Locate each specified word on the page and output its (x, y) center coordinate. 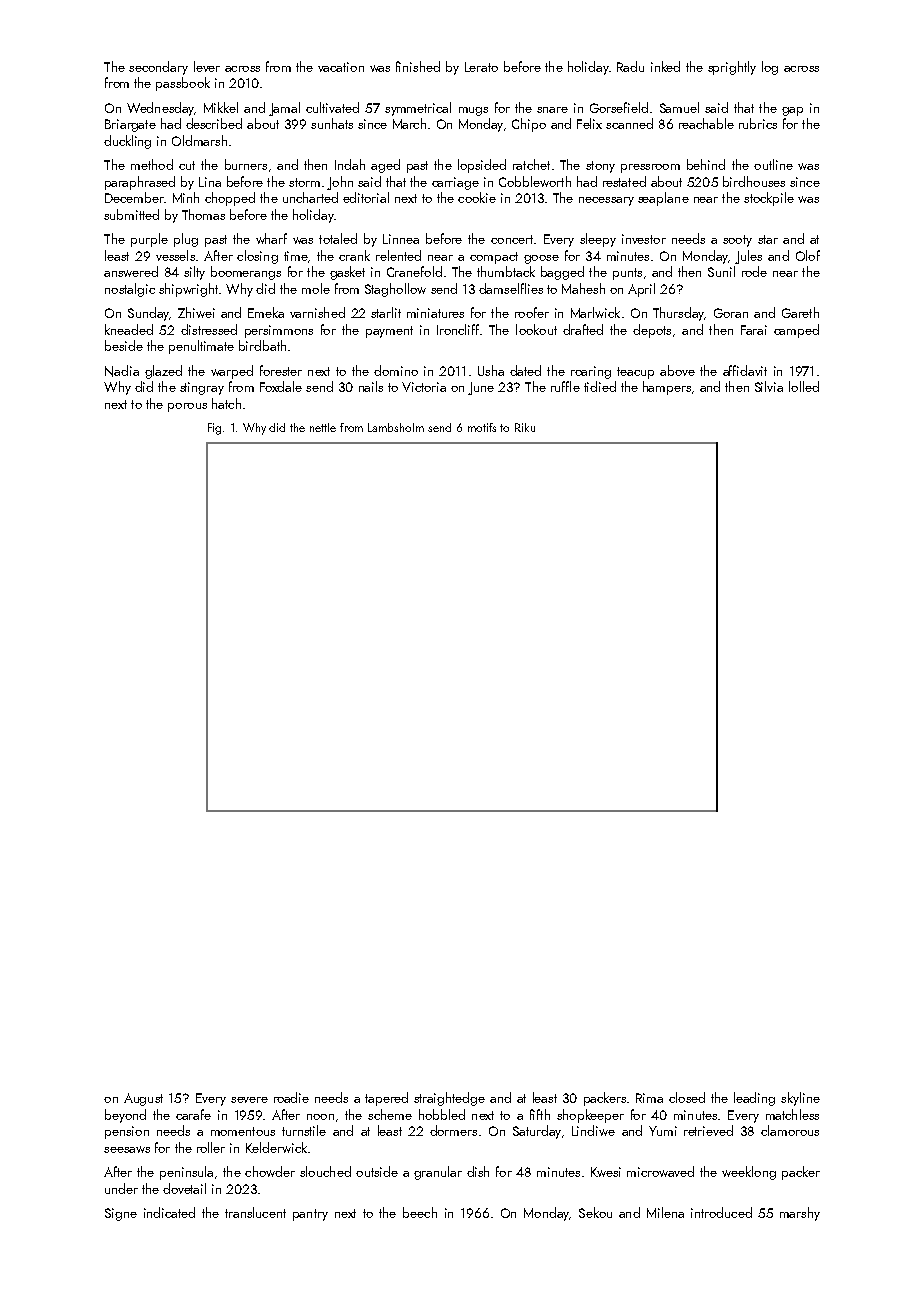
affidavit (745, 370)
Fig (214, 429)
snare (552, 110)
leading (754, 1099)
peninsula (186, 1173)
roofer (532, 312)
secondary (158, 68)
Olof (808, 255)
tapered (386, 1099)
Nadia (122, 371)
